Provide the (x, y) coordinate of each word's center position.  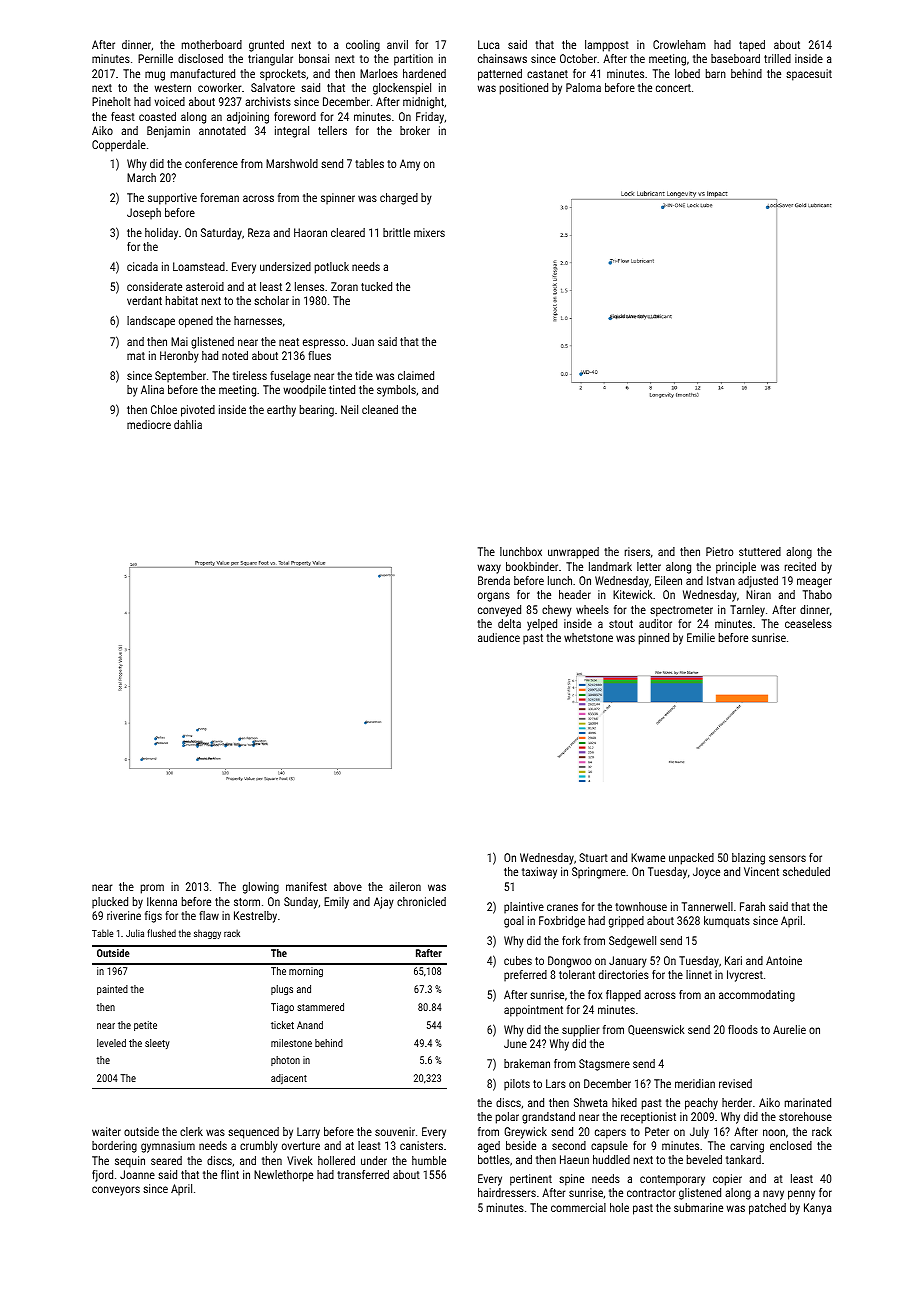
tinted (342, 389)
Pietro (719, 551)
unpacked (691, 859)
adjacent (289, 1079)
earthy (281, 411)
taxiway (539, 873)
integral (292, 132)
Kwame (648, 857)
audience (499, 637)
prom (152, 889)
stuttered (760, 551)
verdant (144, 300)
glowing (261, 888)
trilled (777, 58)
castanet (547, 74)
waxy (489, 569)
